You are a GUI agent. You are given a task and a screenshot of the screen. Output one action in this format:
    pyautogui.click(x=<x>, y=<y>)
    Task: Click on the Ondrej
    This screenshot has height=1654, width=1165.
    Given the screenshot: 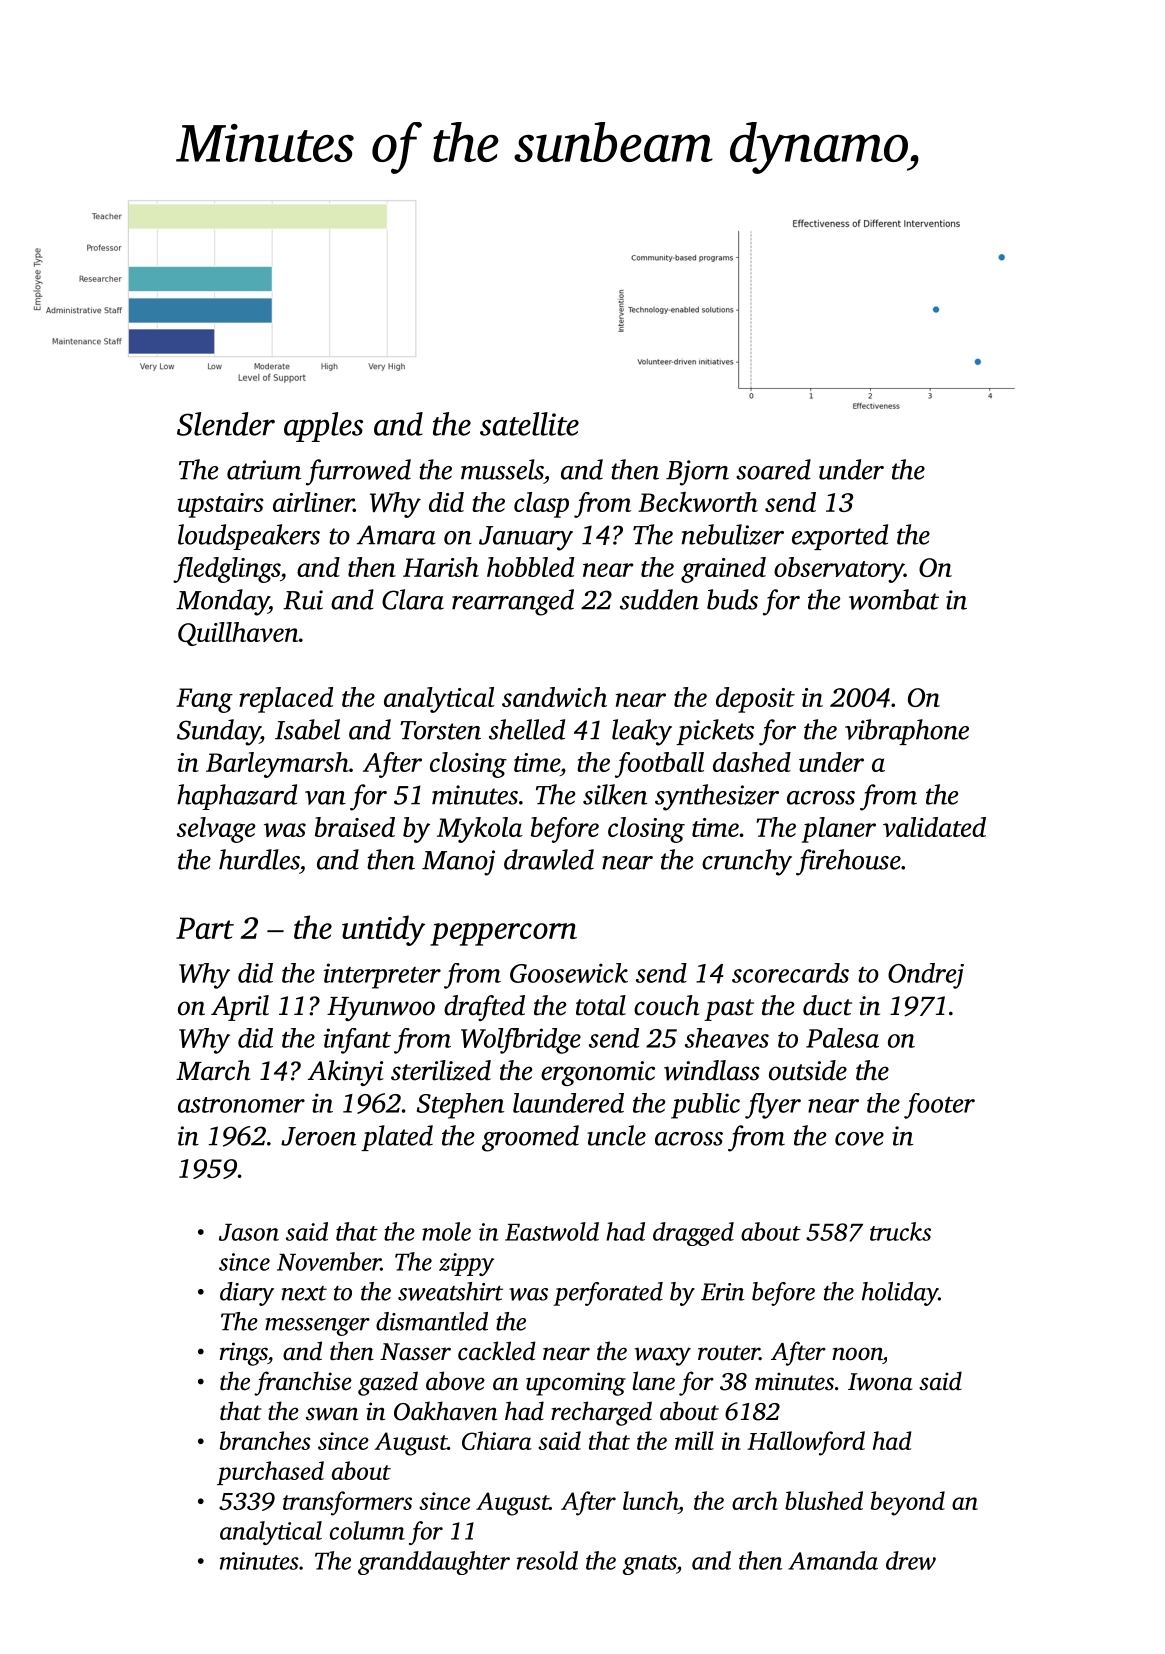 What is the action you would take?
    pyautogui.click(x=926, y=976)
